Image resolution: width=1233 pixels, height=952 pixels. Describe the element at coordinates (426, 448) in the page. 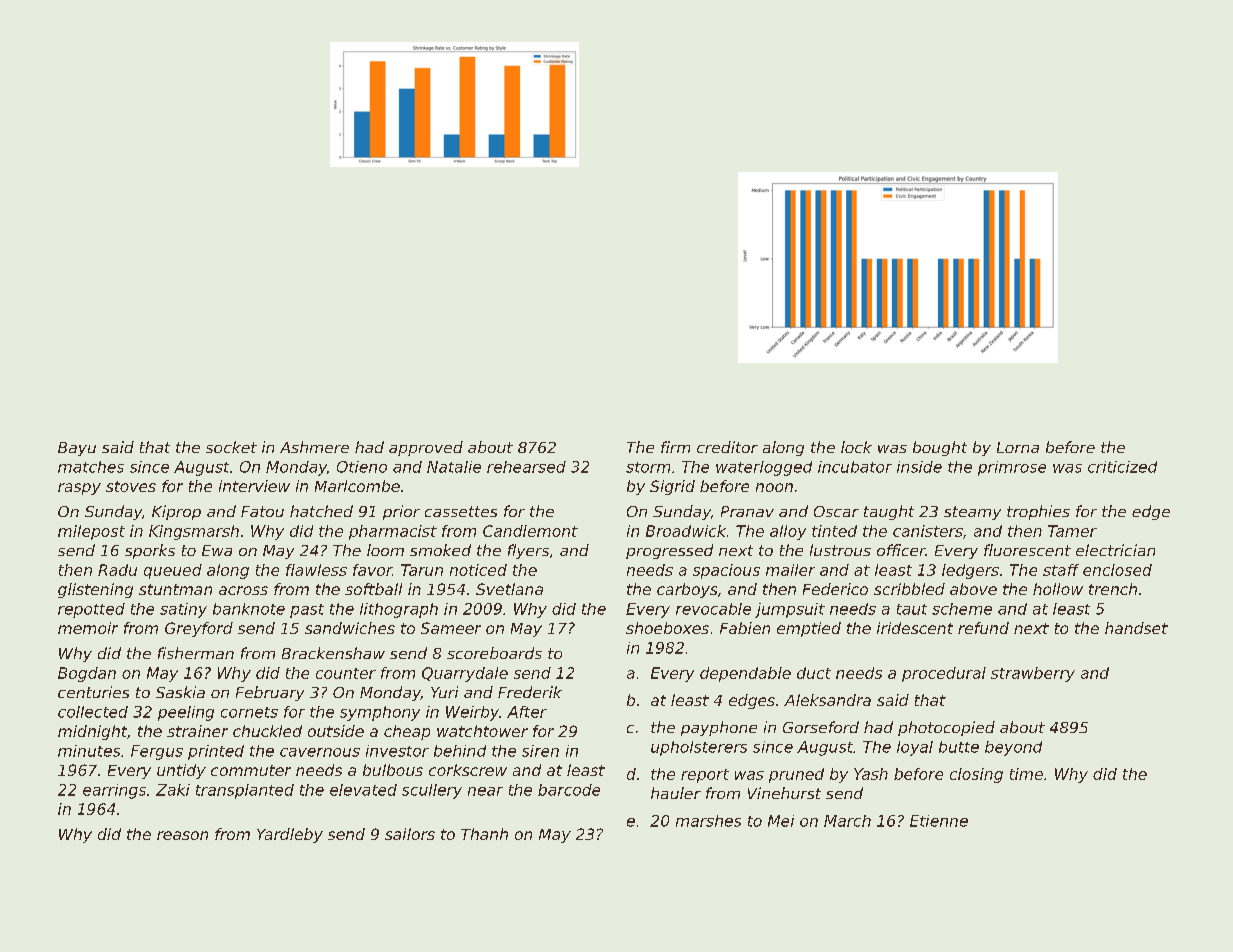

I see `approved` at that location.
